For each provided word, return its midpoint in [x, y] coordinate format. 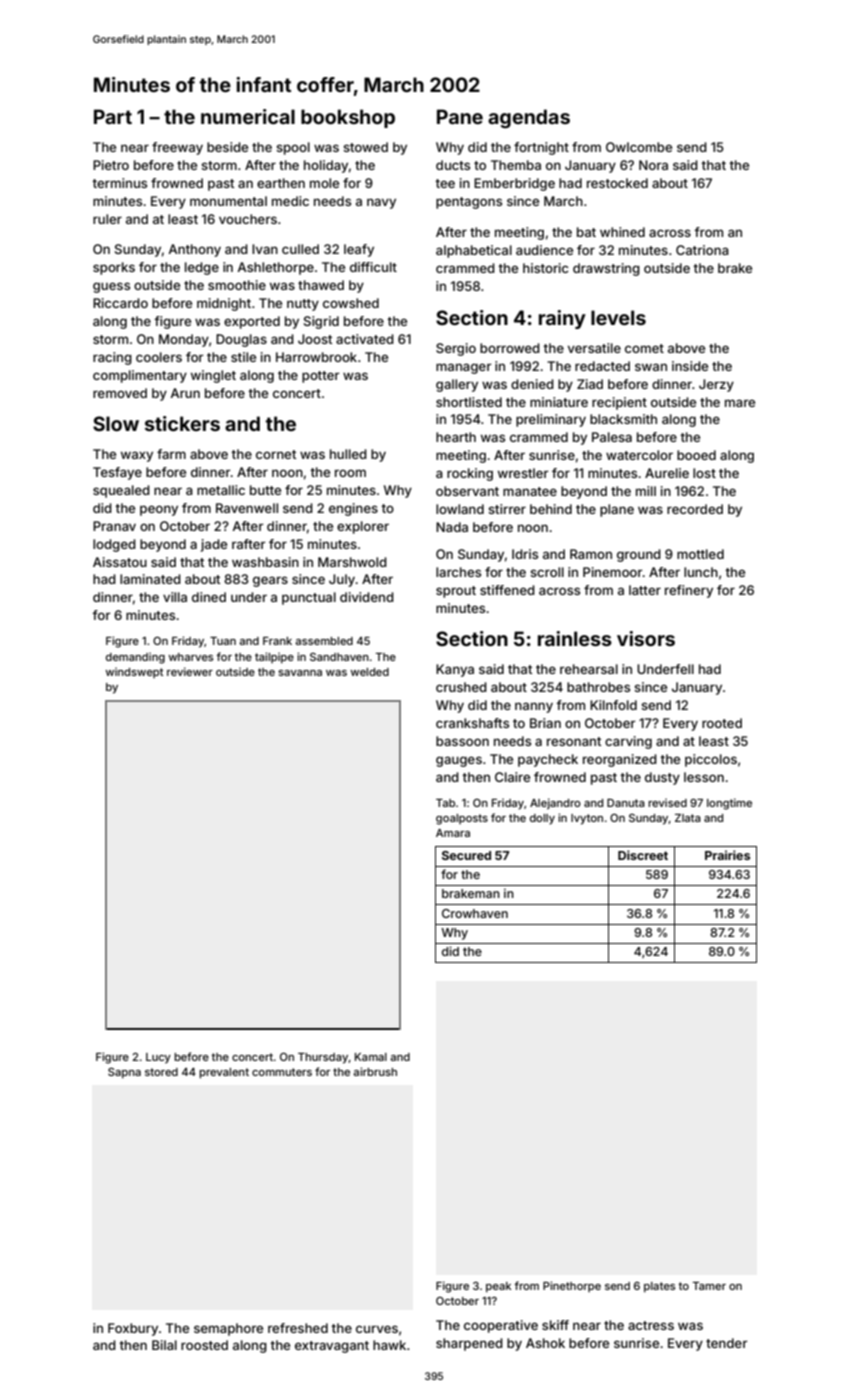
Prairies [727, 855]
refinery [689, 591]
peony [159, 510]
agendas [529, 118]
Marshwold [352, 562]
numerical [248, 116]
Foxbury [133, 1329]
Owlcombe [639, 147]
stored [161, 1072]
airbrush [375, 1071]
